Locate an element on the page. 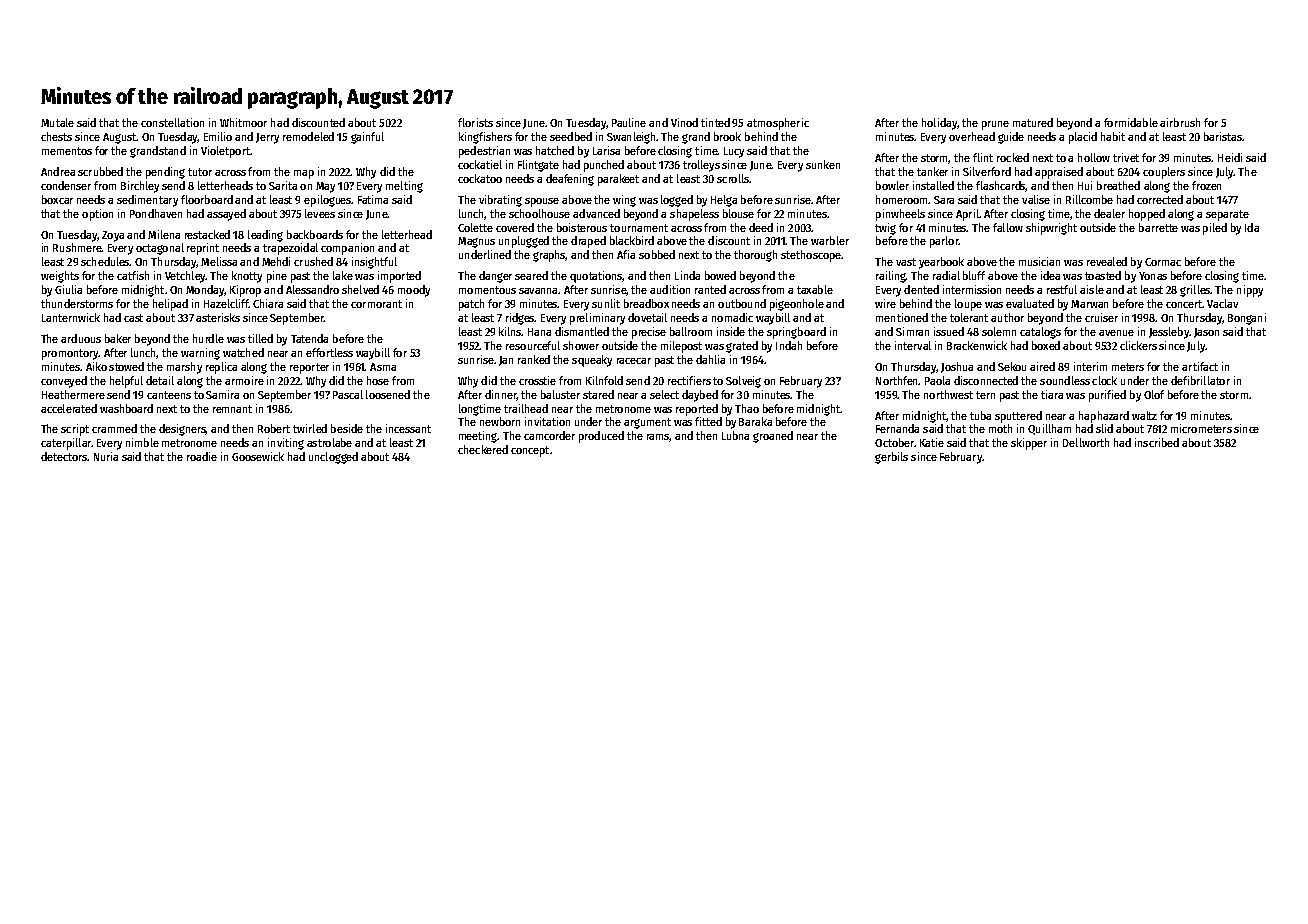 The image size is (1308, 924). shapeless is located at coordinates (694, 215).
